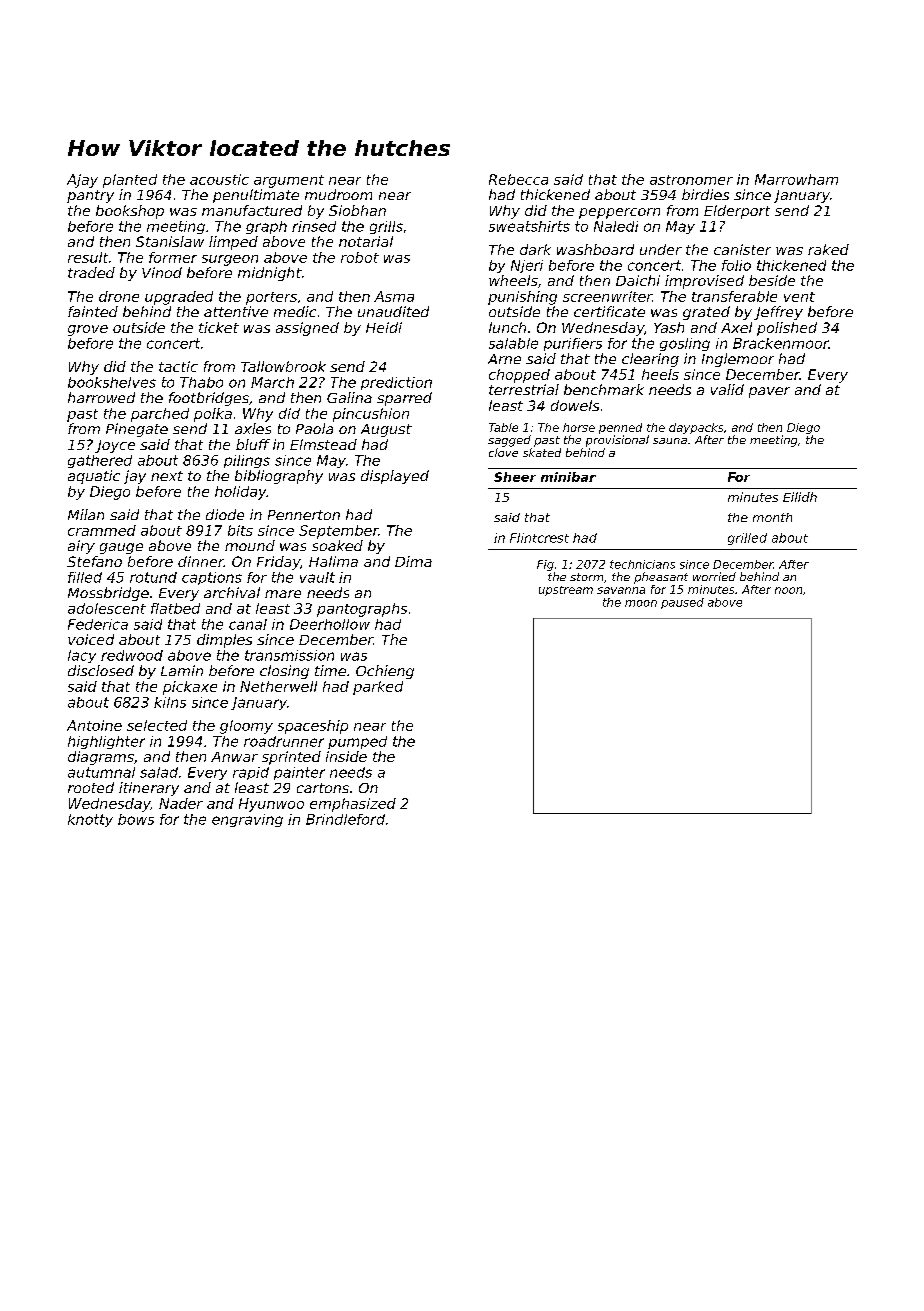 This page has height=1311, width=924. Describe the element at coordinates (88, 330) in the page. I see `grove` at that location.
